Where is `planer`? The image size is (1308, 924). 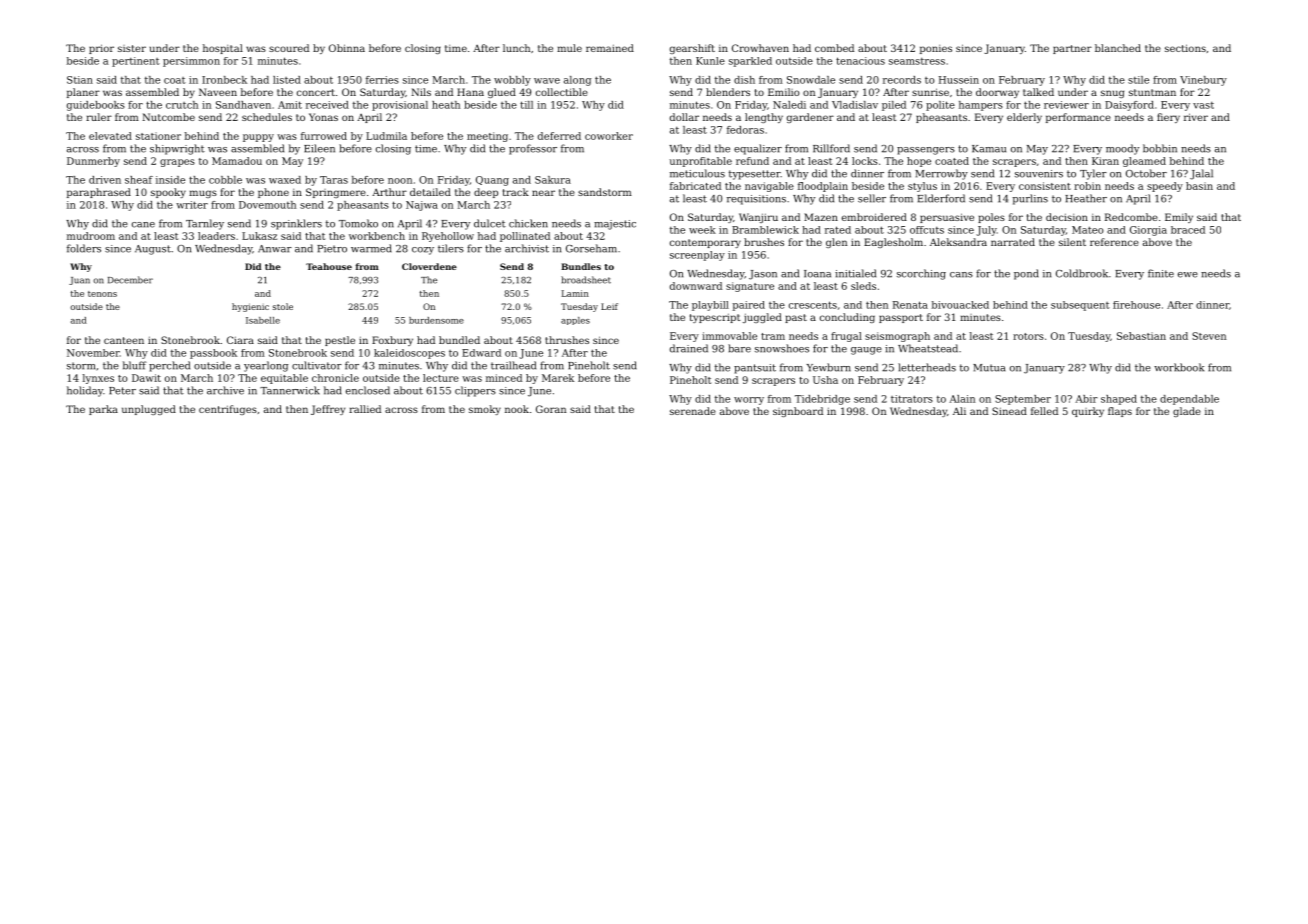 planer is located at coordinates (83, 93).
